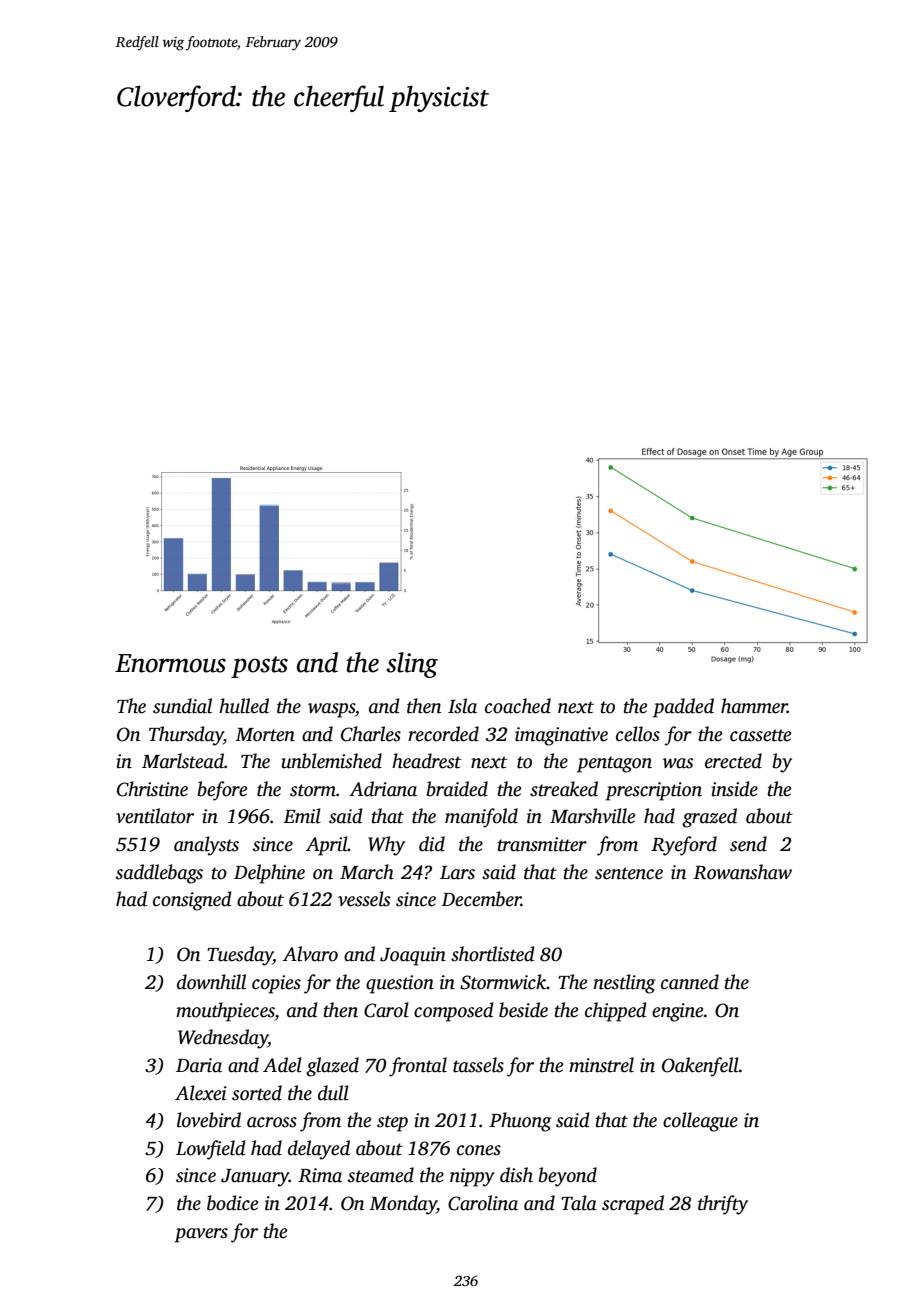 This screenshot has height=1316, width=908. Describe the element at coordinates (412, 665) in the screenshot. I see `sling` at that location.
